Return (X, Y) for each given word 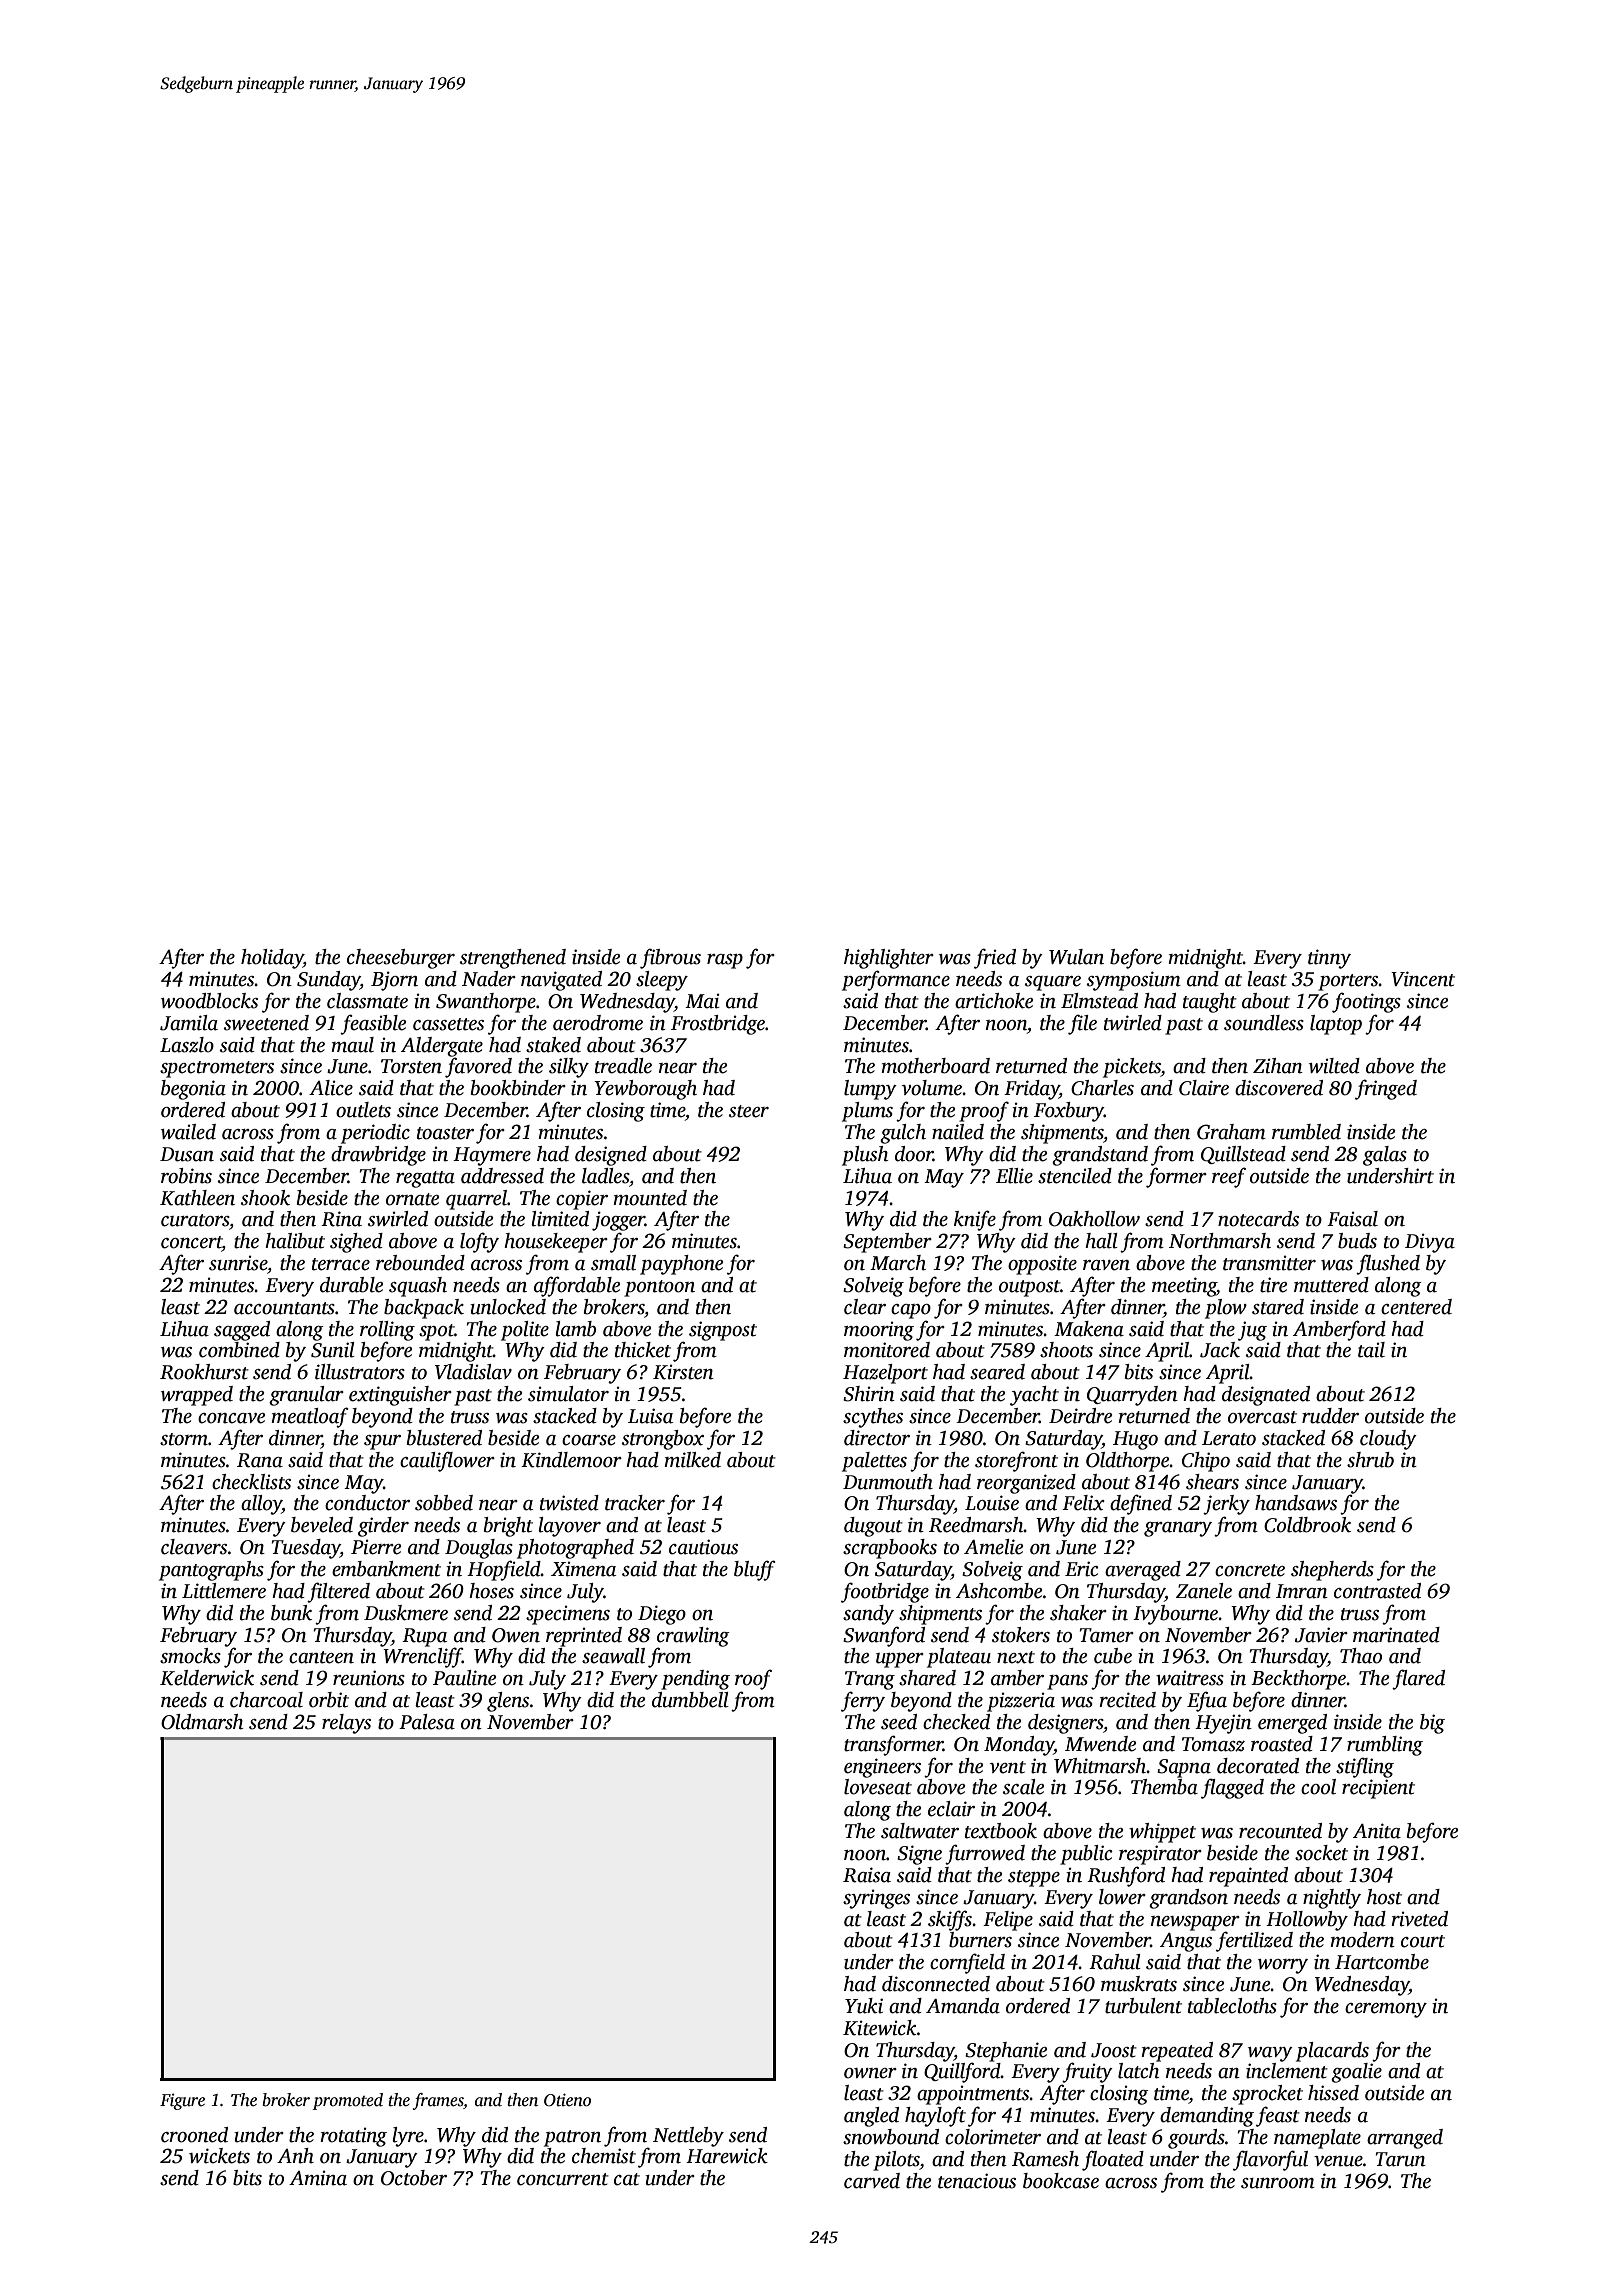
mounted (650, 1198)
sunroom (1278, 2183)
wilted (1334, 1066)
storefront (1016, 1461)
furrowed (985, 1854)
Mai (702, 1001)
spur (382, 1442)
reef (1229, 1177)
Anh (295, 2156)
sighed (356, 1243)
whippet (1162, 1833)
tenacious (977, 2181)
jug (1252, 1331)
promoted (347, 2101)
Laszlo (187, 1045)
